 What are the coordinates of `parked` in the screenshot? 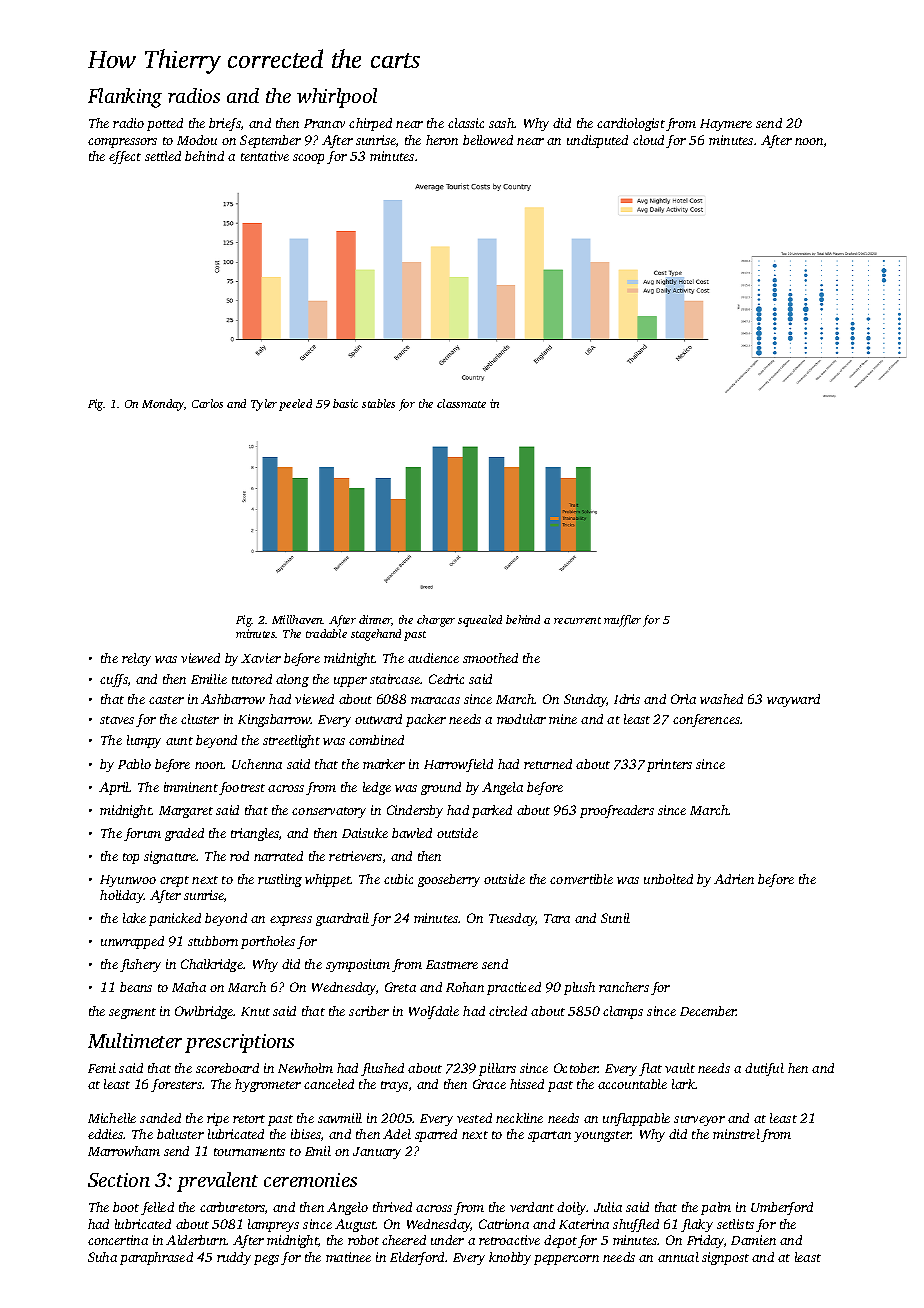 It's located at (492, 811).
